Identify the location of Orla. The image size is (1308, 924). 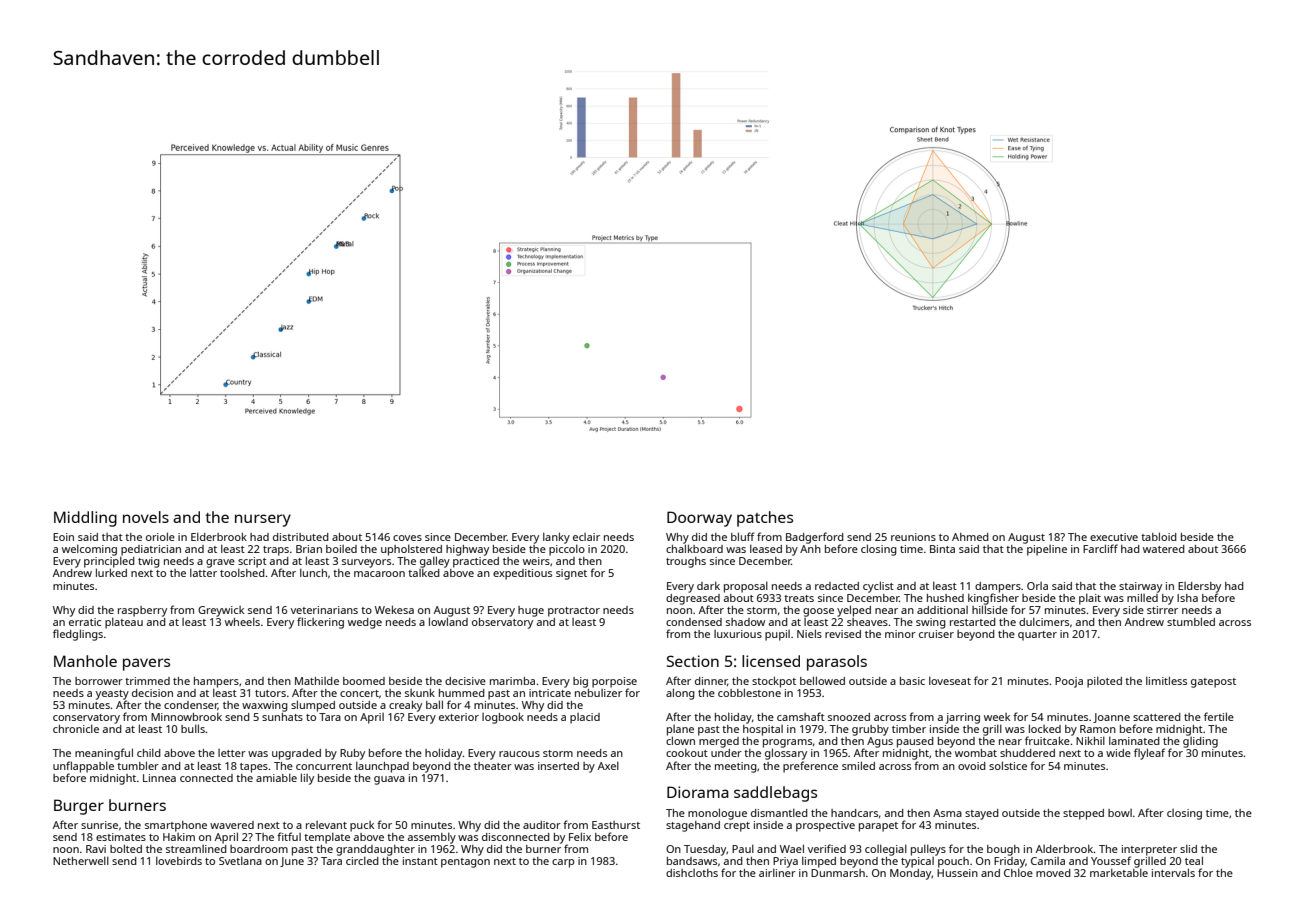
(1037, 586).
